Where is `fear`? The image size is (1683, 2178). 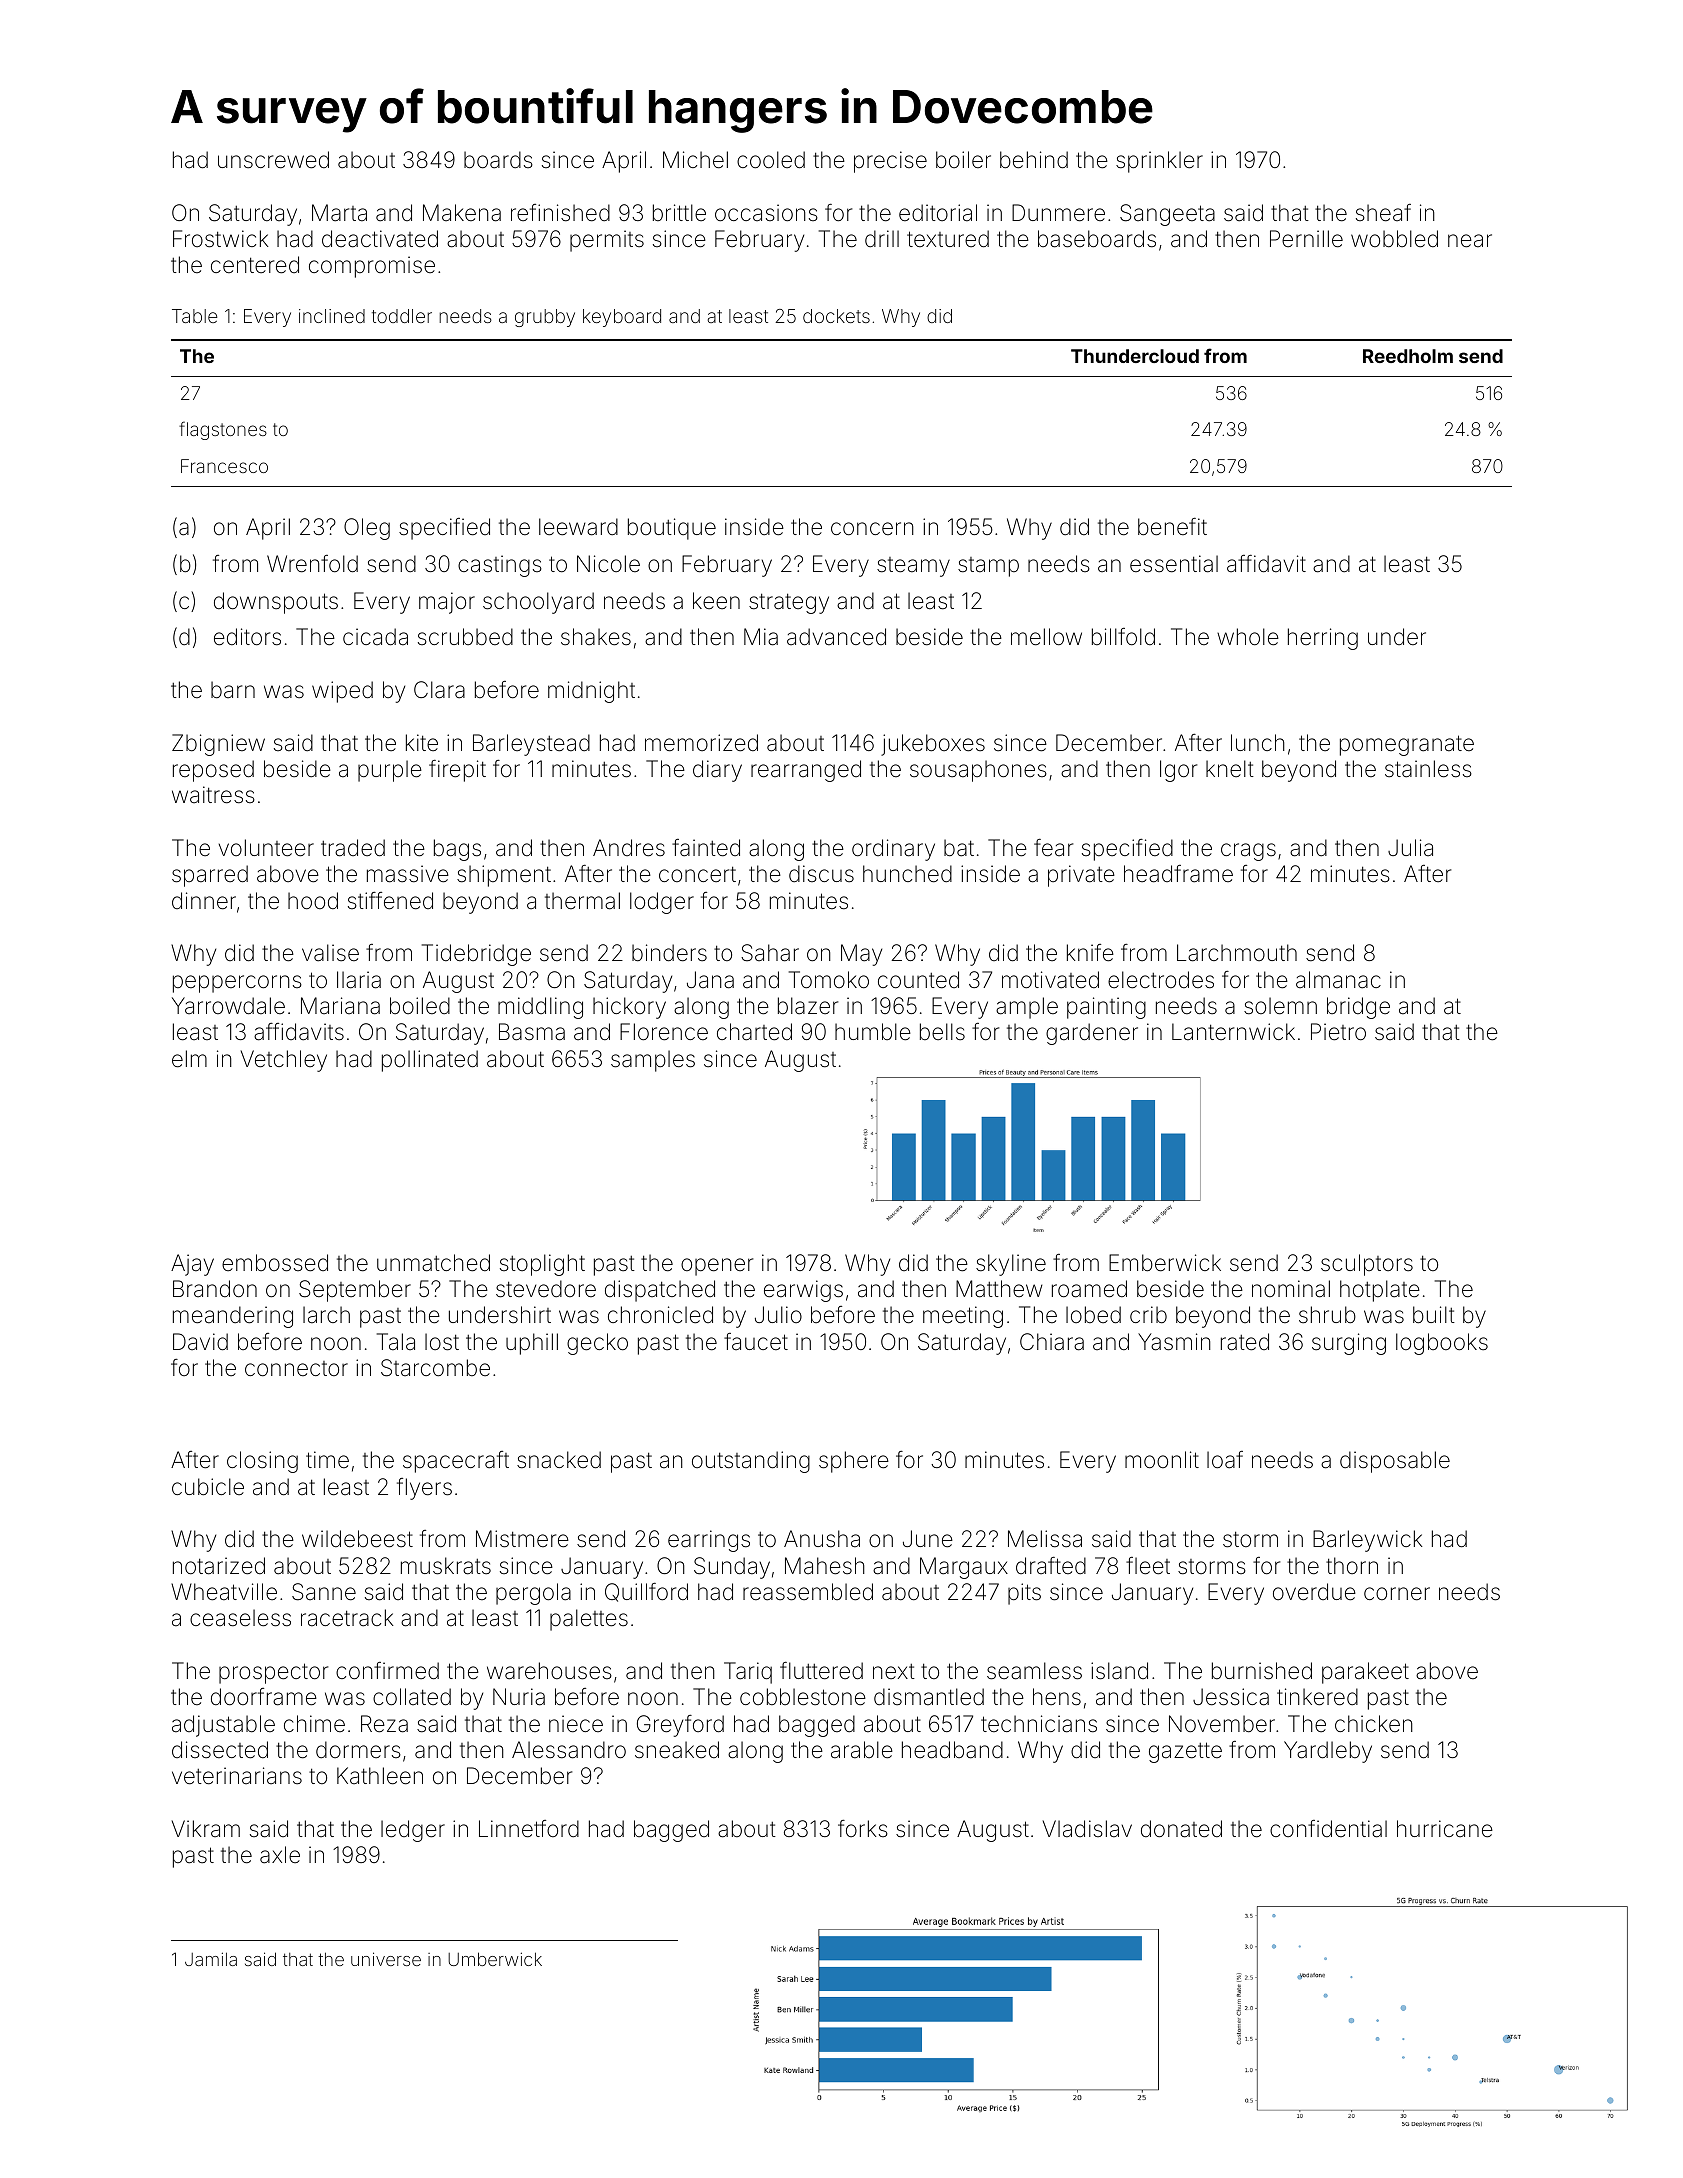 fear is located at coordinates (1053, 848).
